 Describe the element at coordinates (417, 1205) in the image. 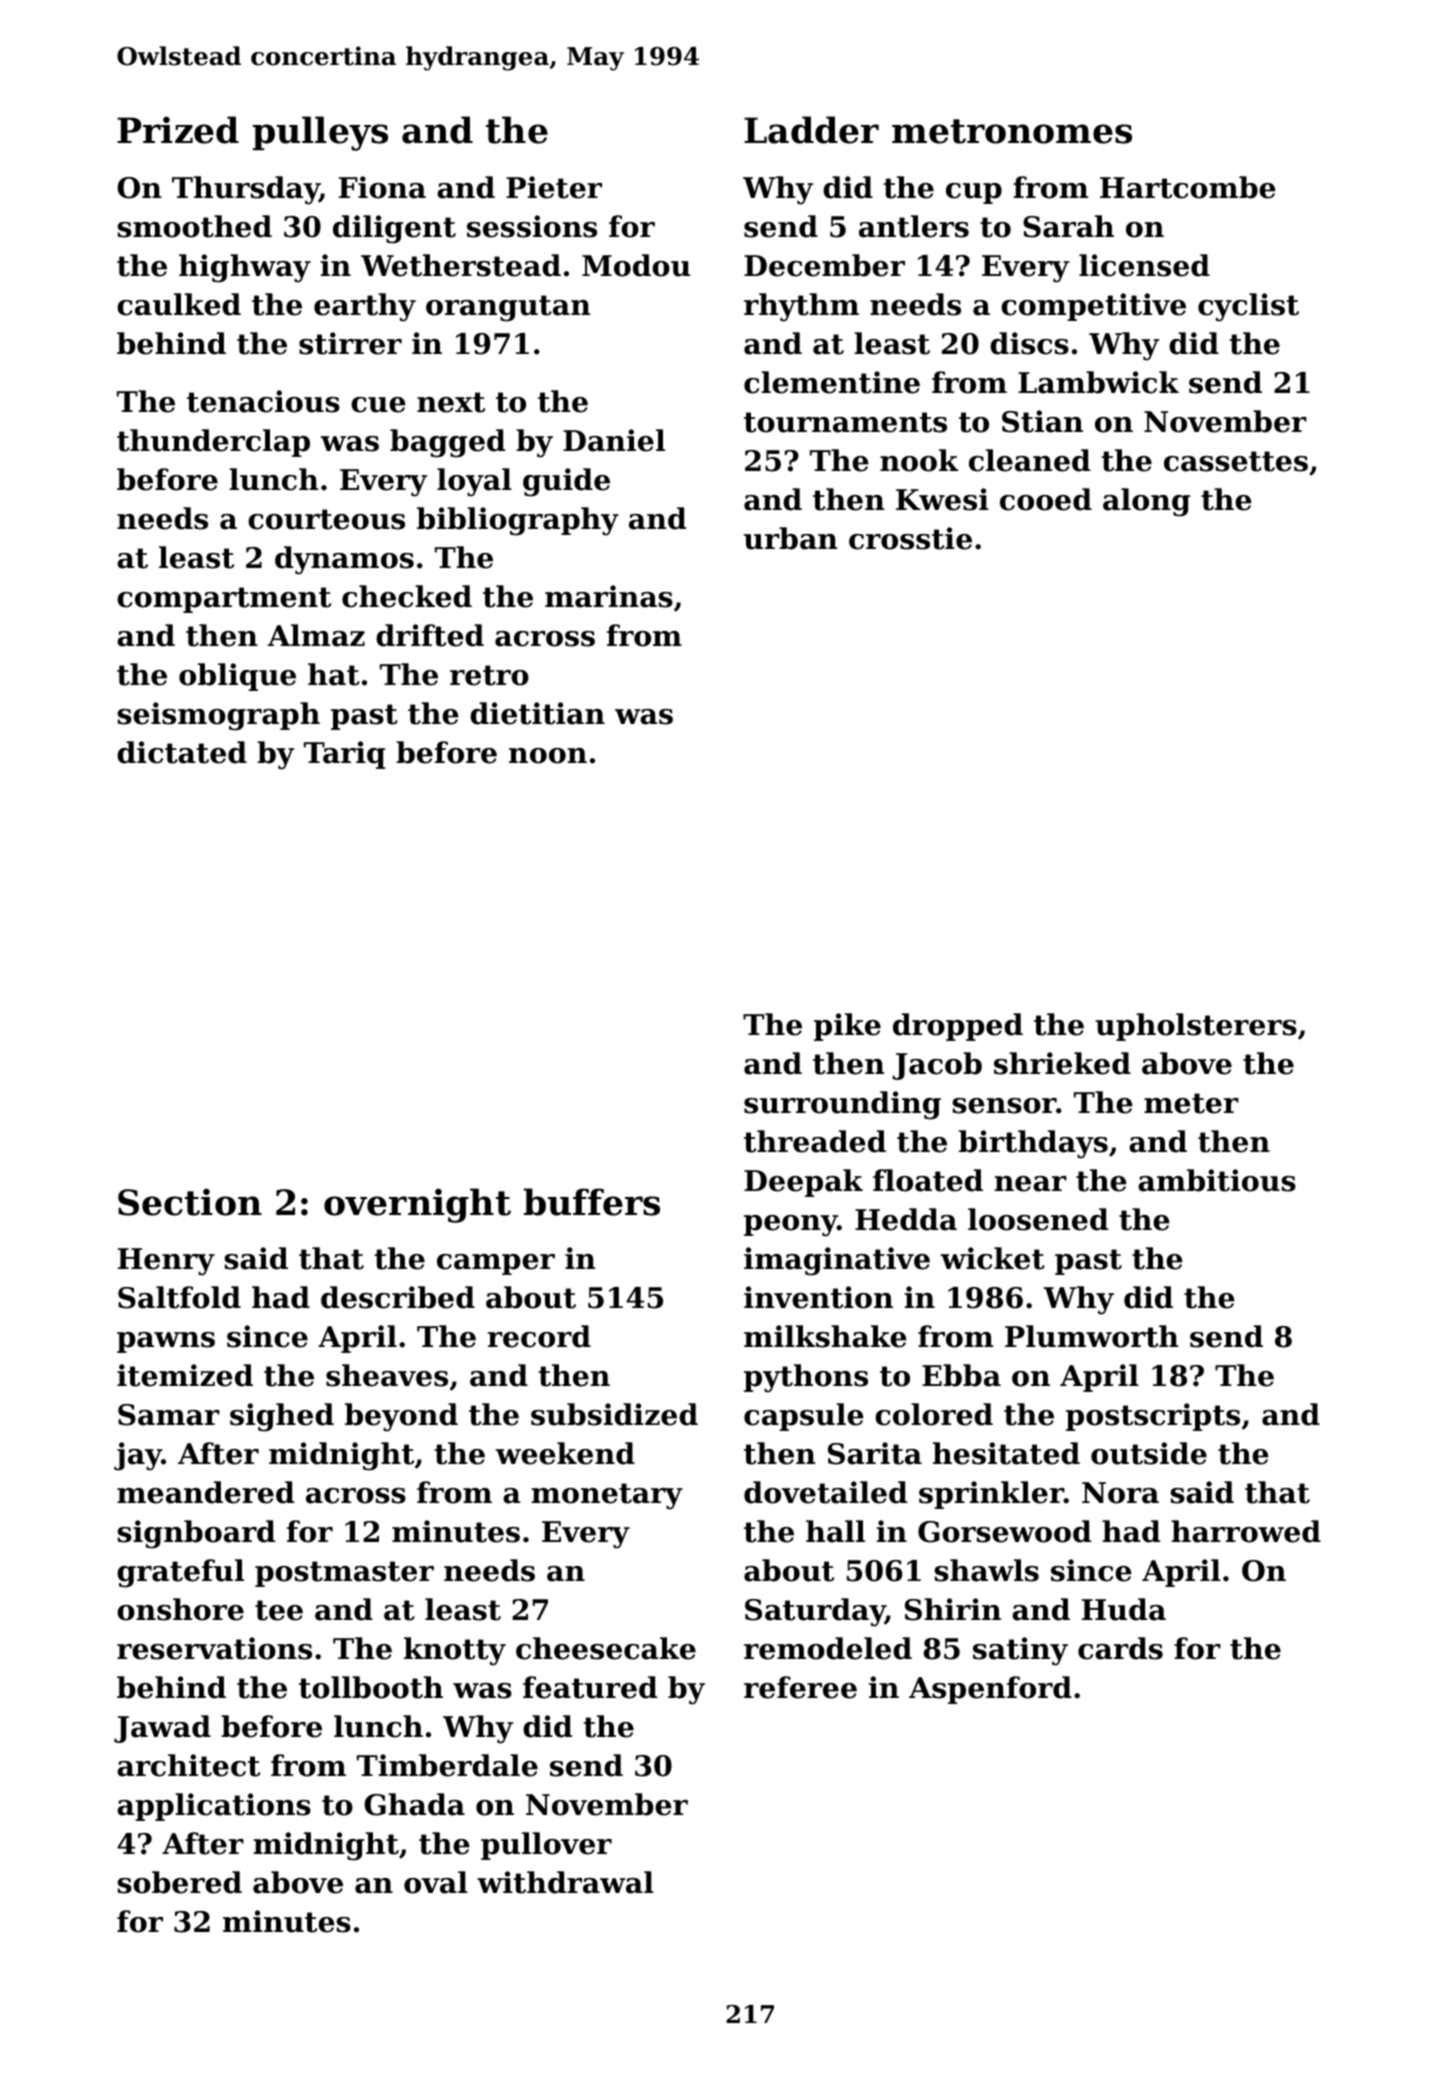

I see `overnight` at that location.
